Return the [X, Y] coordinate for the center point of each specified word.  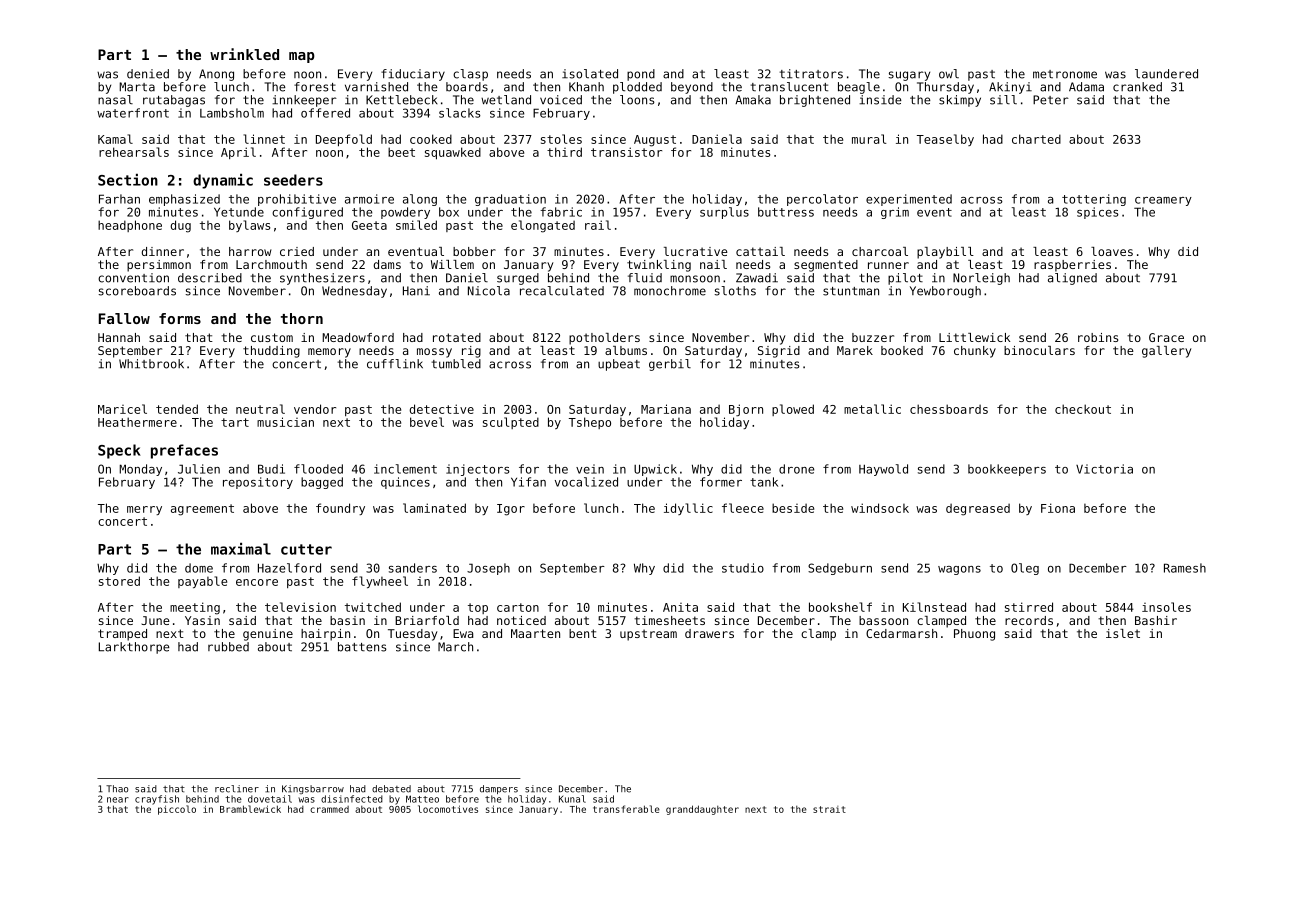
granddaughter [702, 810]
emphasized [184, 200]
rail [598, 225]
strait [829, 809]
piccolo [177, 810]
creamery [1163, 201]
